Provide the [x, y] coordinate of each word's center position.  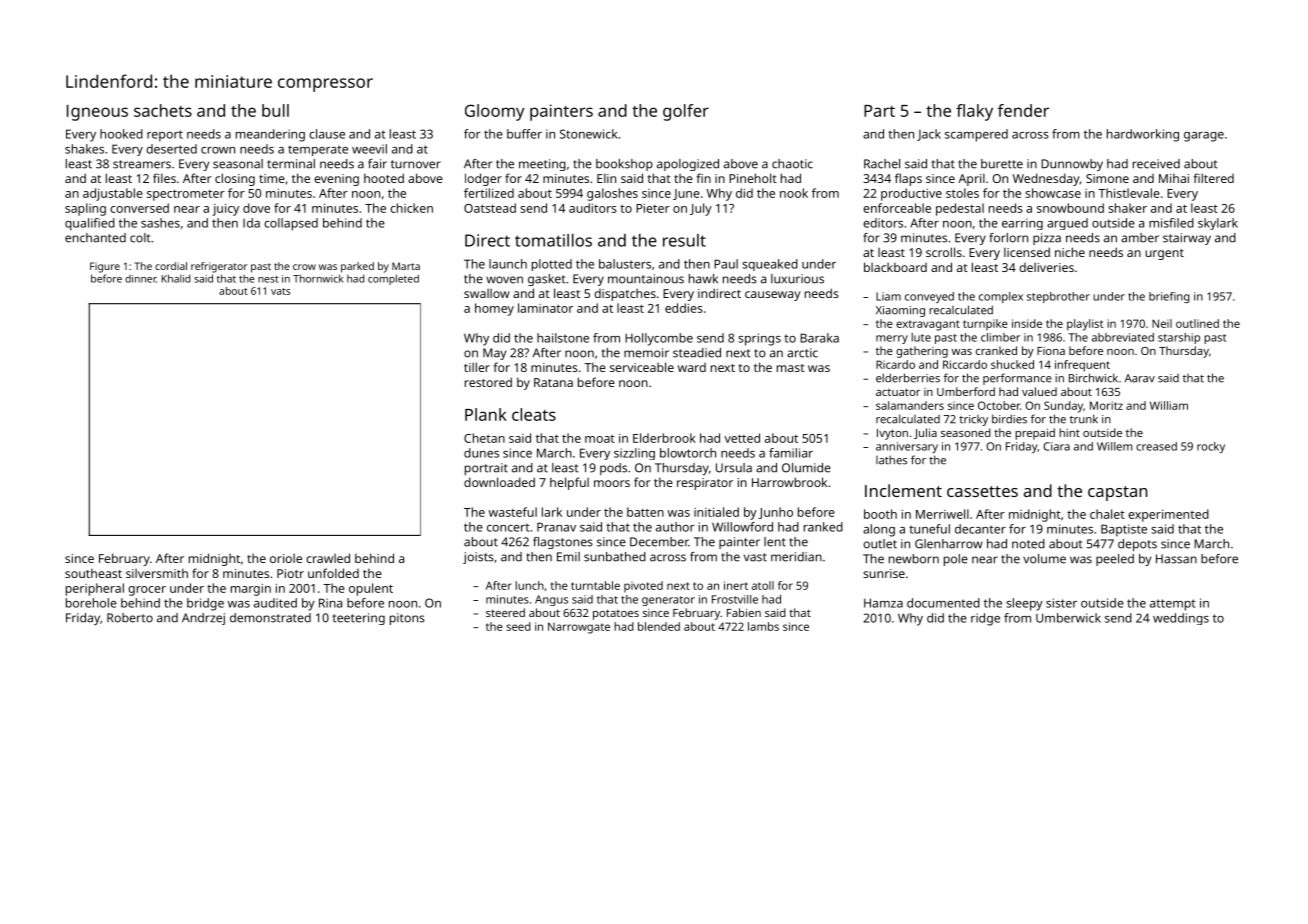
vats [280, 291]
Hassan [1176, 559]
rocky [1211, 447]
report [165, 136]
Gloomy [495, 112]
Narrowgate [579, 628]
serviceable [642, 367]
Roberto [130, 618]
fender [1023, 110]
